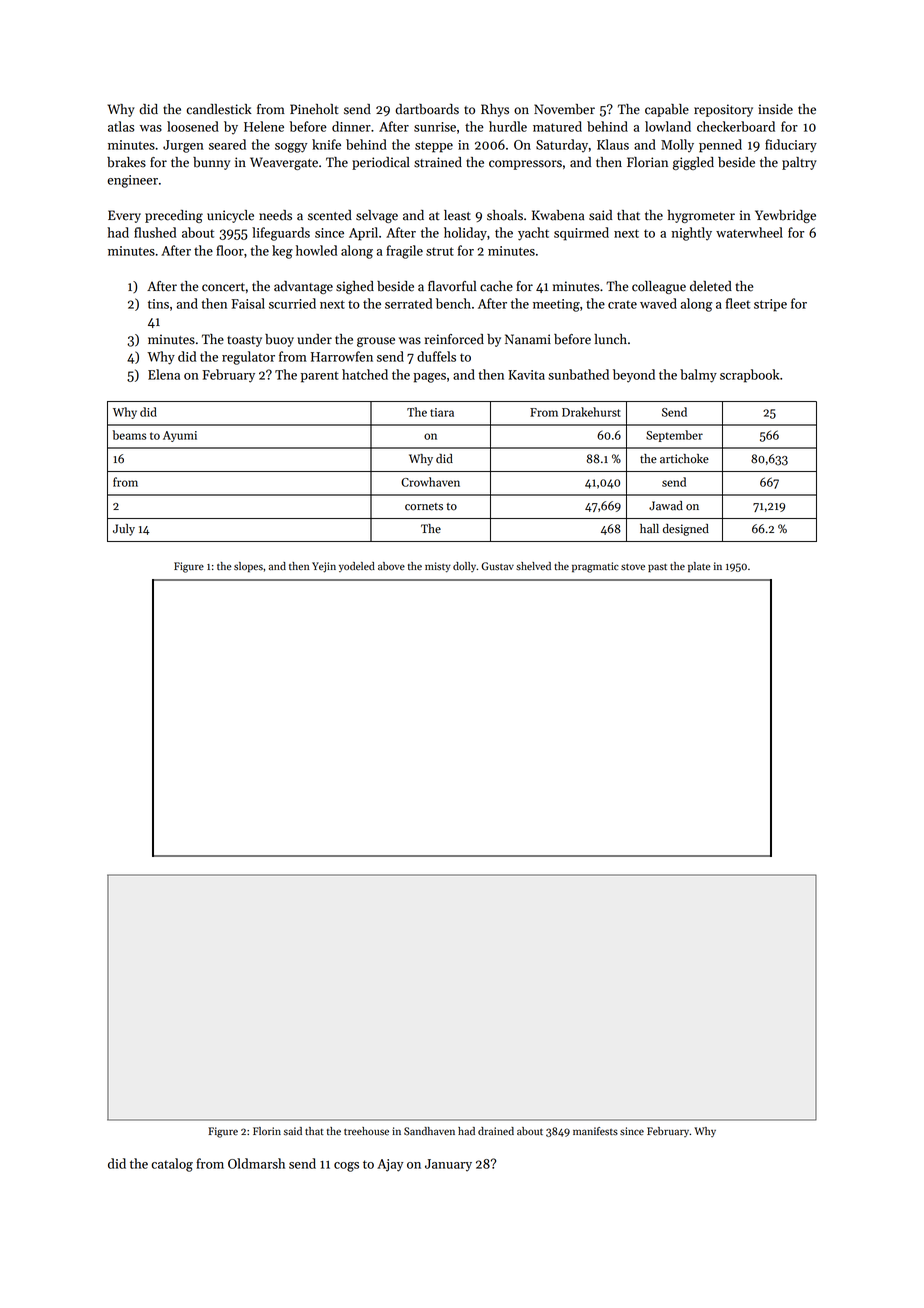 The image size is (924, 1308). Describe the element at coordinates (436, 356) in the page. I see `duffels` at that location.
